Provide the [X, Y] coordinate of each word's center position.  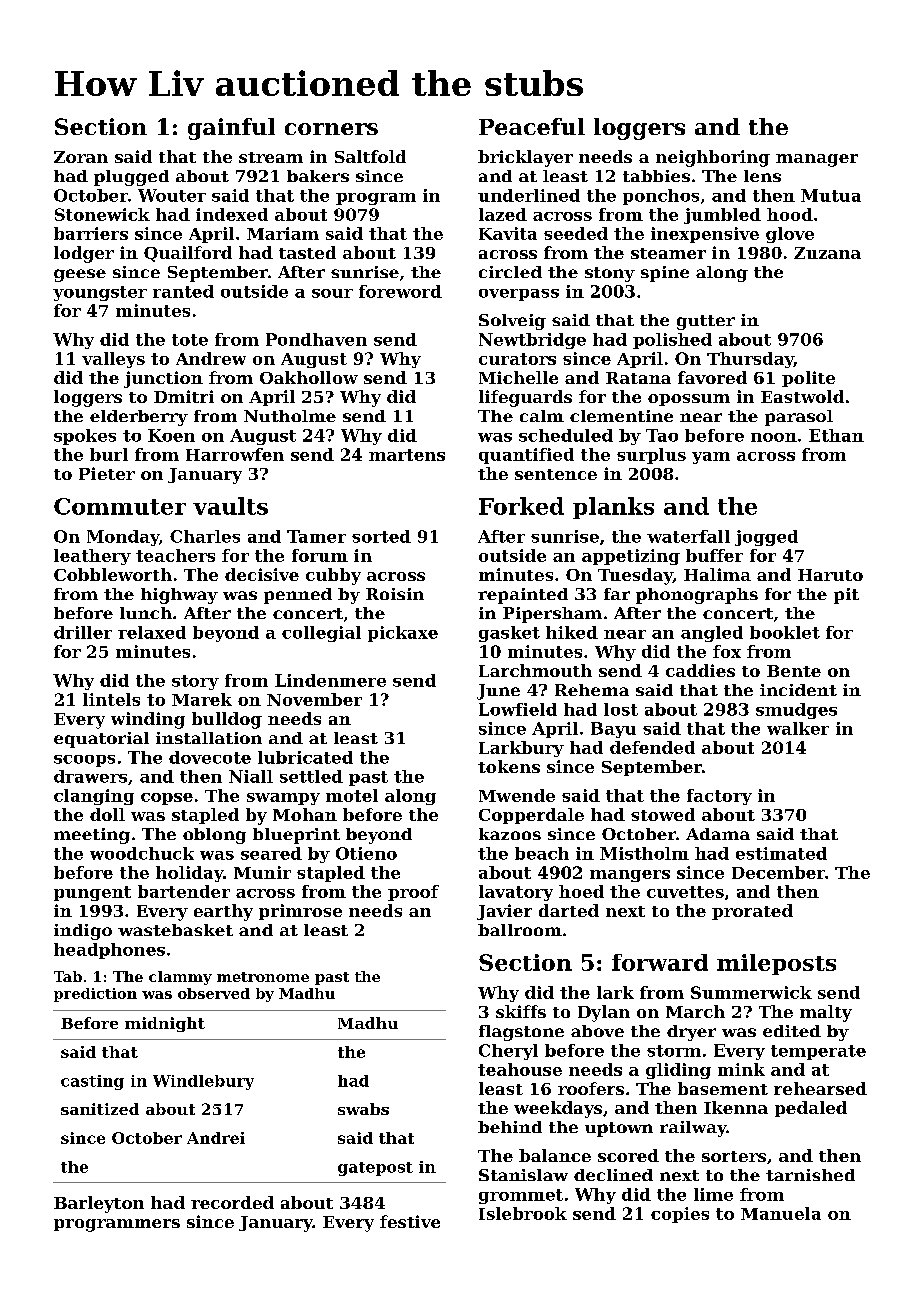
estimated [781, 853]
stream [271, 157]
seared [271, 853]
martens [407, 455]
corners [331, 129]
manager [817, 160]
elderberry [139, 418]
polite [808, 379]
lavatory [516, 893]
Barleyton [99, 1204]
